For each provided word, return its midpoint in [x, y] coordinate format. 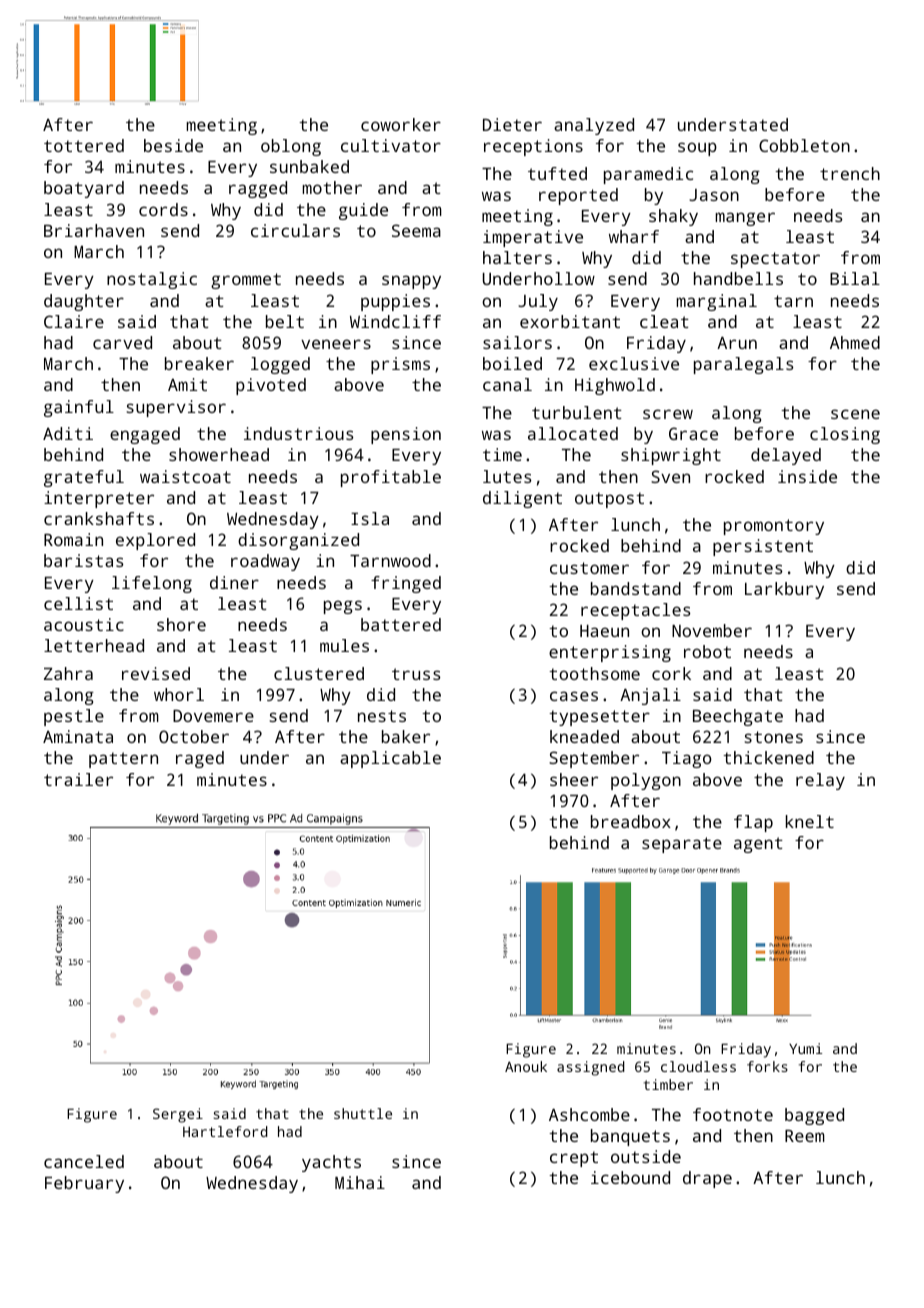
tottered [84, 145]
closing [845, 435]
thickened [768, 757]
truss [416, 674]
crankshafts [99, 518]
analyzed [594, 126]
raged [200, 759]
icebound [630, 1177]
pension [406, 435]
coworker [401, 124]
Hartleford [225, 1131]
